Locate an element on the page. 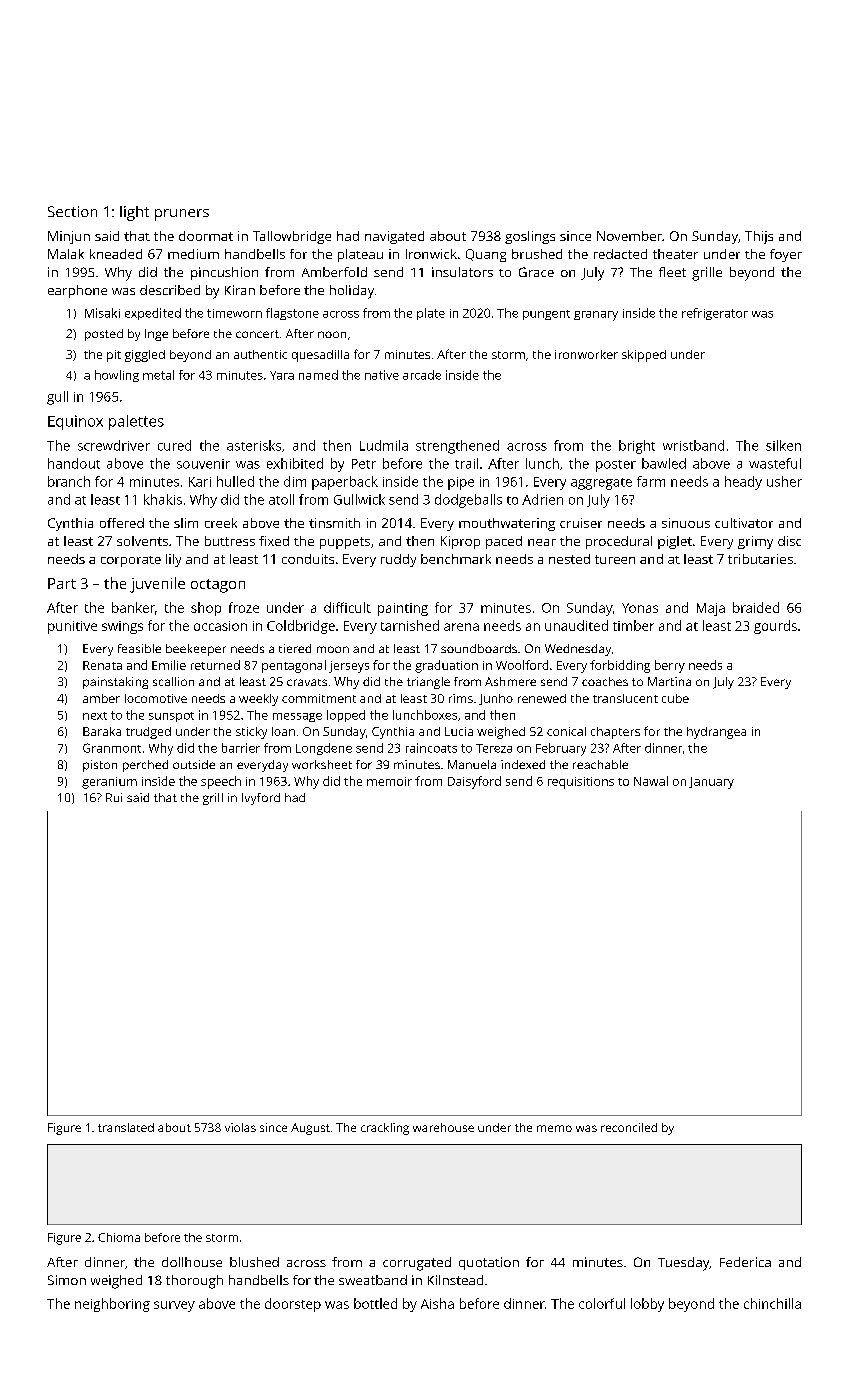 The width and height of the document is (849, 1400). mouthwatering is located at coordinates (507, 524).
